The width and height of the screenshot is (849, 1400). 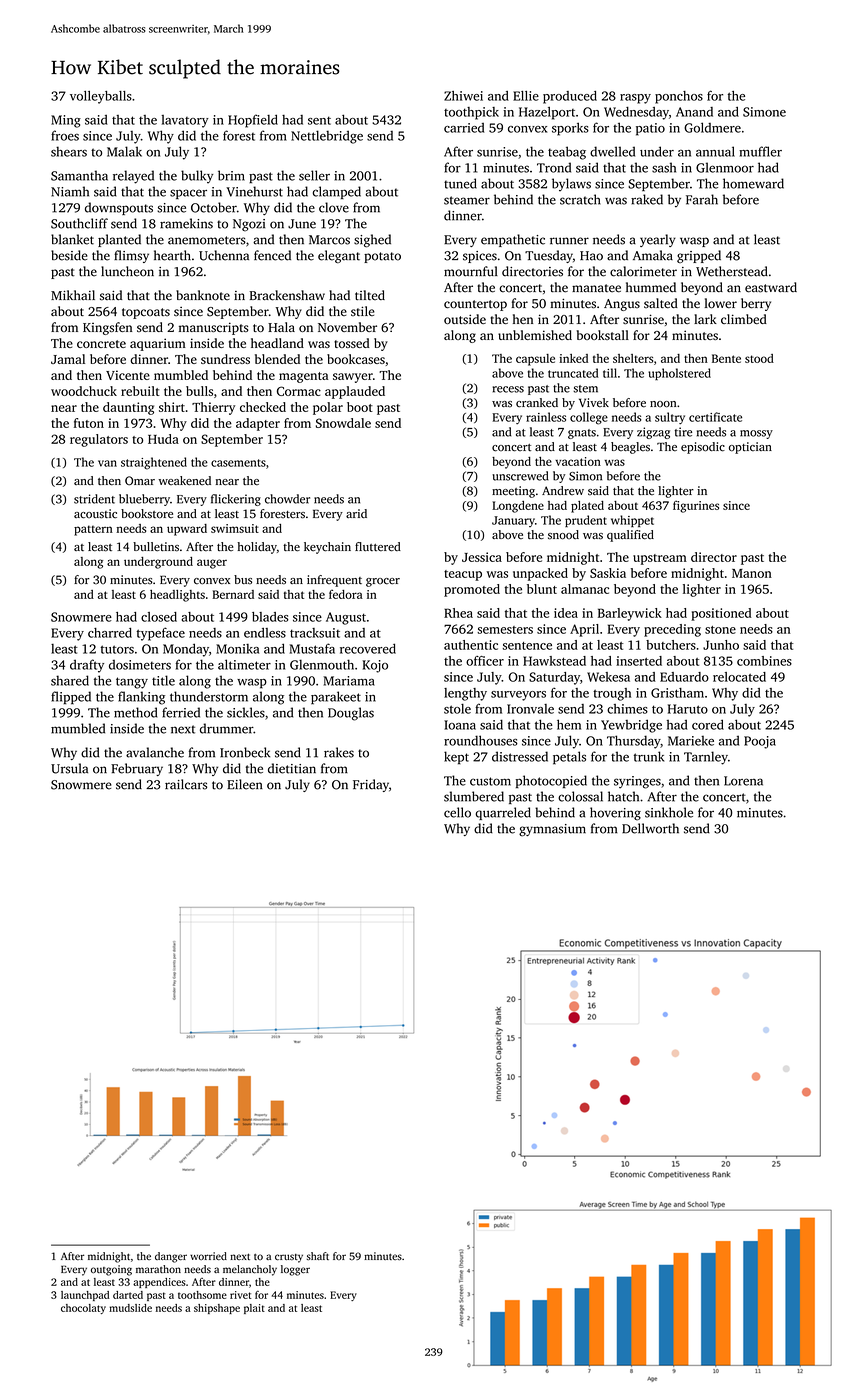 What do you see at coordinates (460, 183) in the screenshot?
I see `tuned` at bounding box center [460, 183].
